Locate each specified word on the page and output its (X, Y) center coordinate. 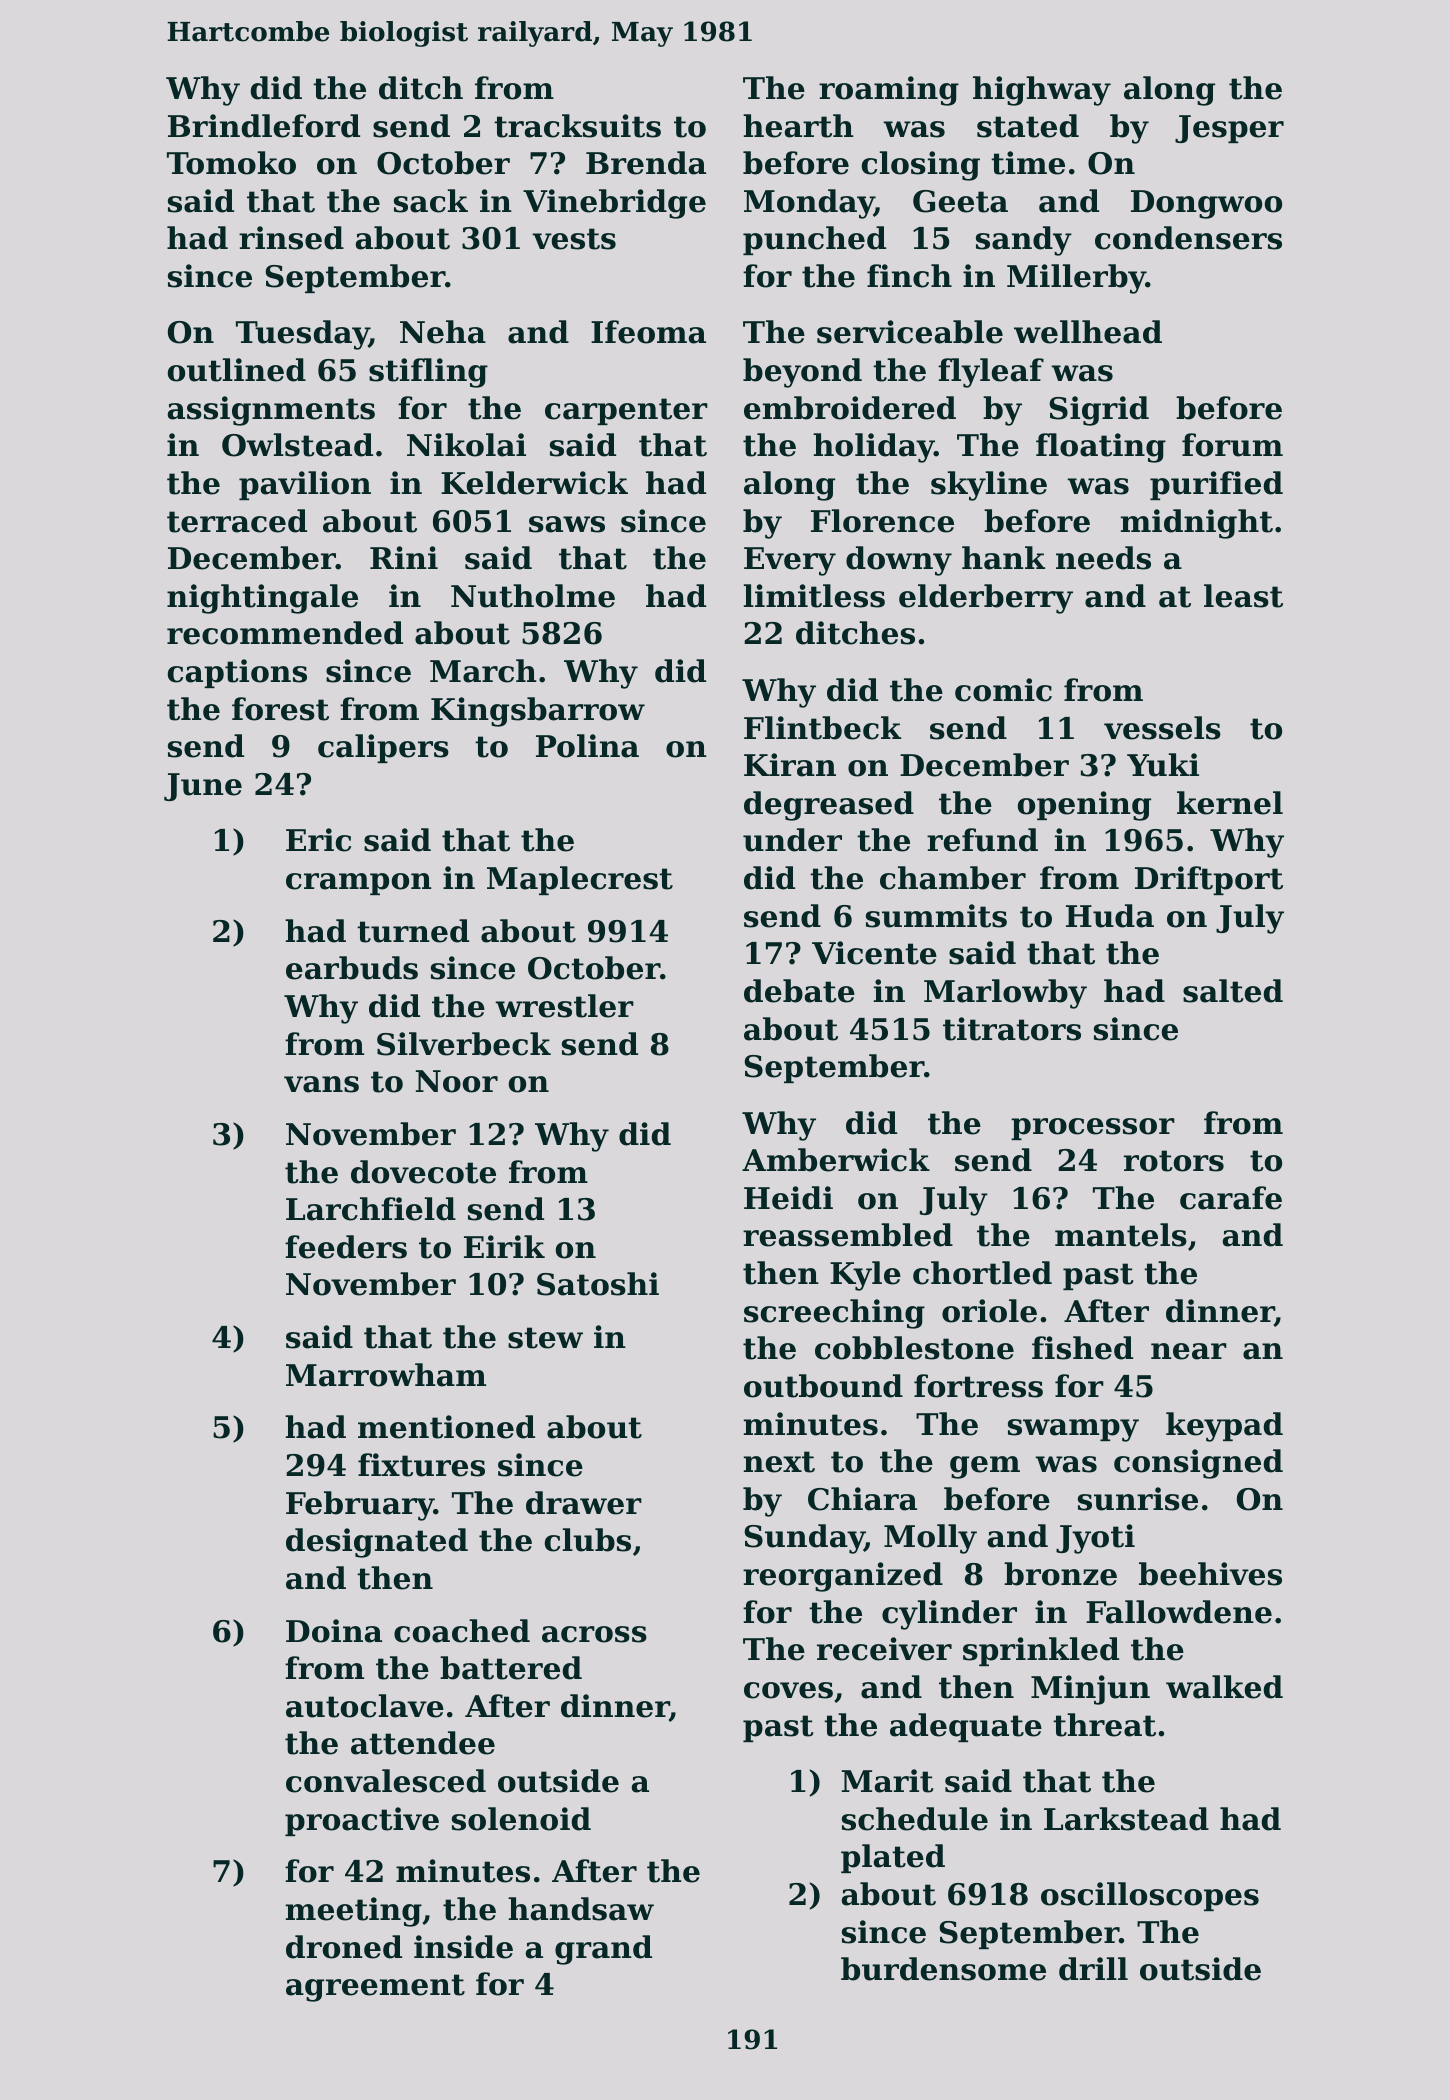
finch (909, 276)
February (360, 1506)
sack (431, 201)
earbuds (352, 968)
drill (1093, 1969)
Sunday (804, 1539)
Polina (587, 746)
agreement (375, 1988)
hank (1003, 558)
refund (982, 840)
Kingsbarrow (538, 712)
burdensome (943, 1969)
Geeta (960, 201)
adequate (966, 1727)
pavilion (305, 485)
